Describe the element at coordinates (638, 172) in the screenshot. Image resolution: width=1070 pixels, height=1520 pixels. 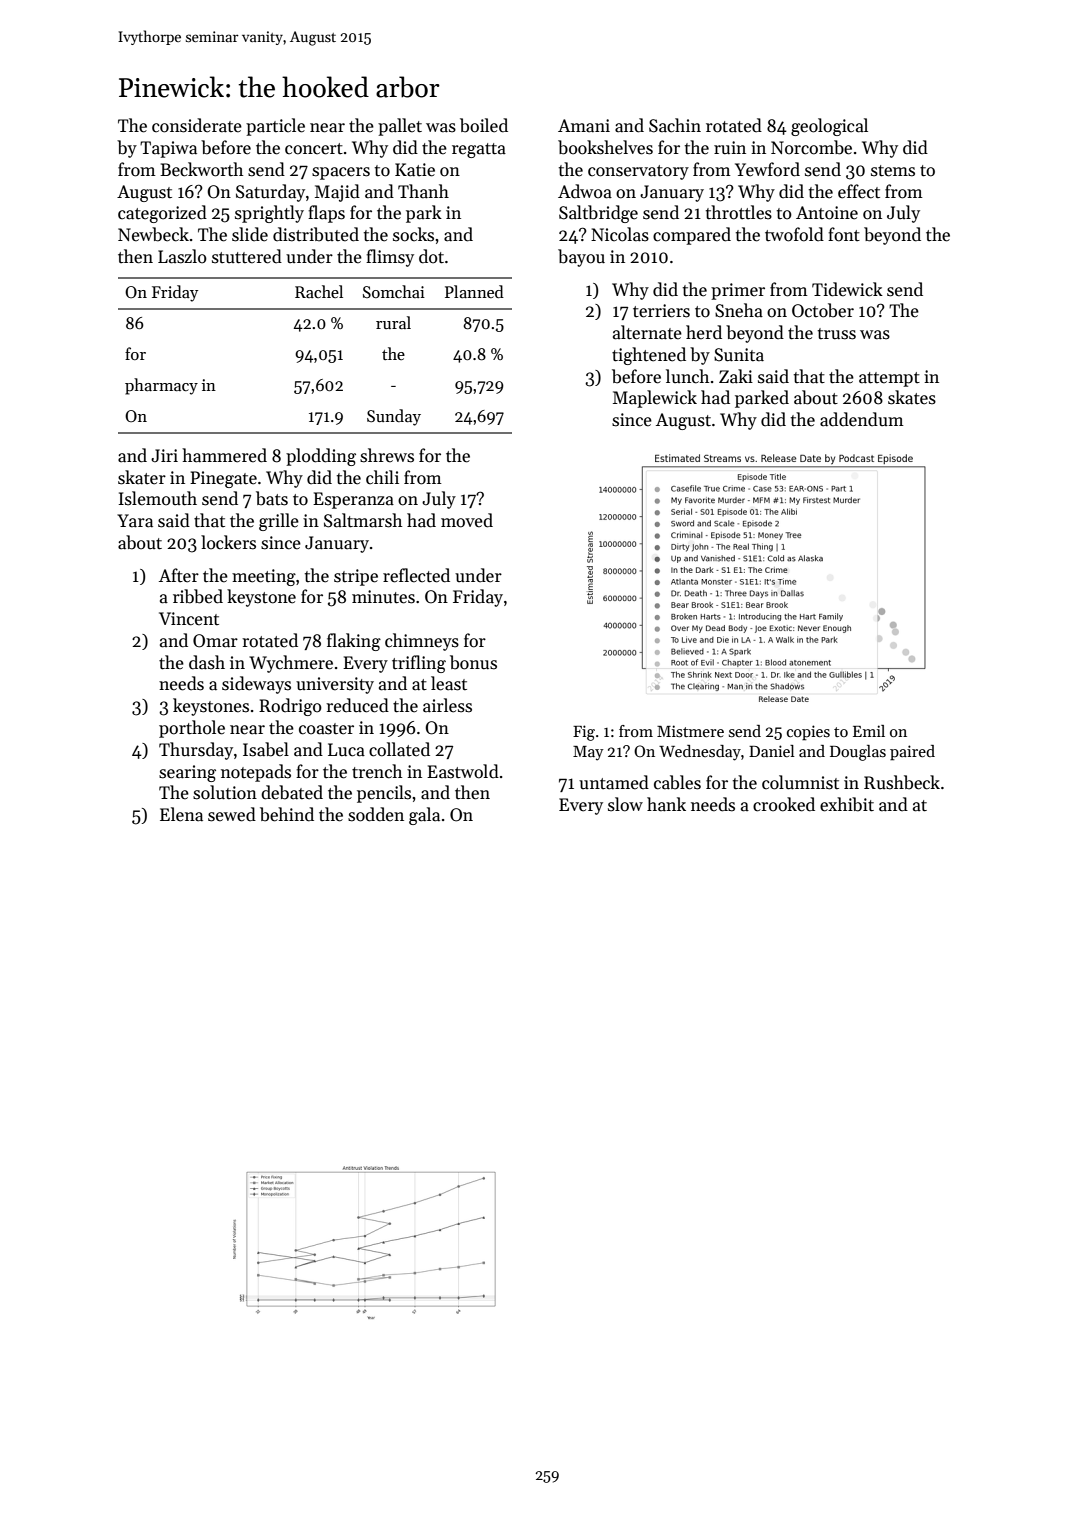
I see `conservatory` at that location.
